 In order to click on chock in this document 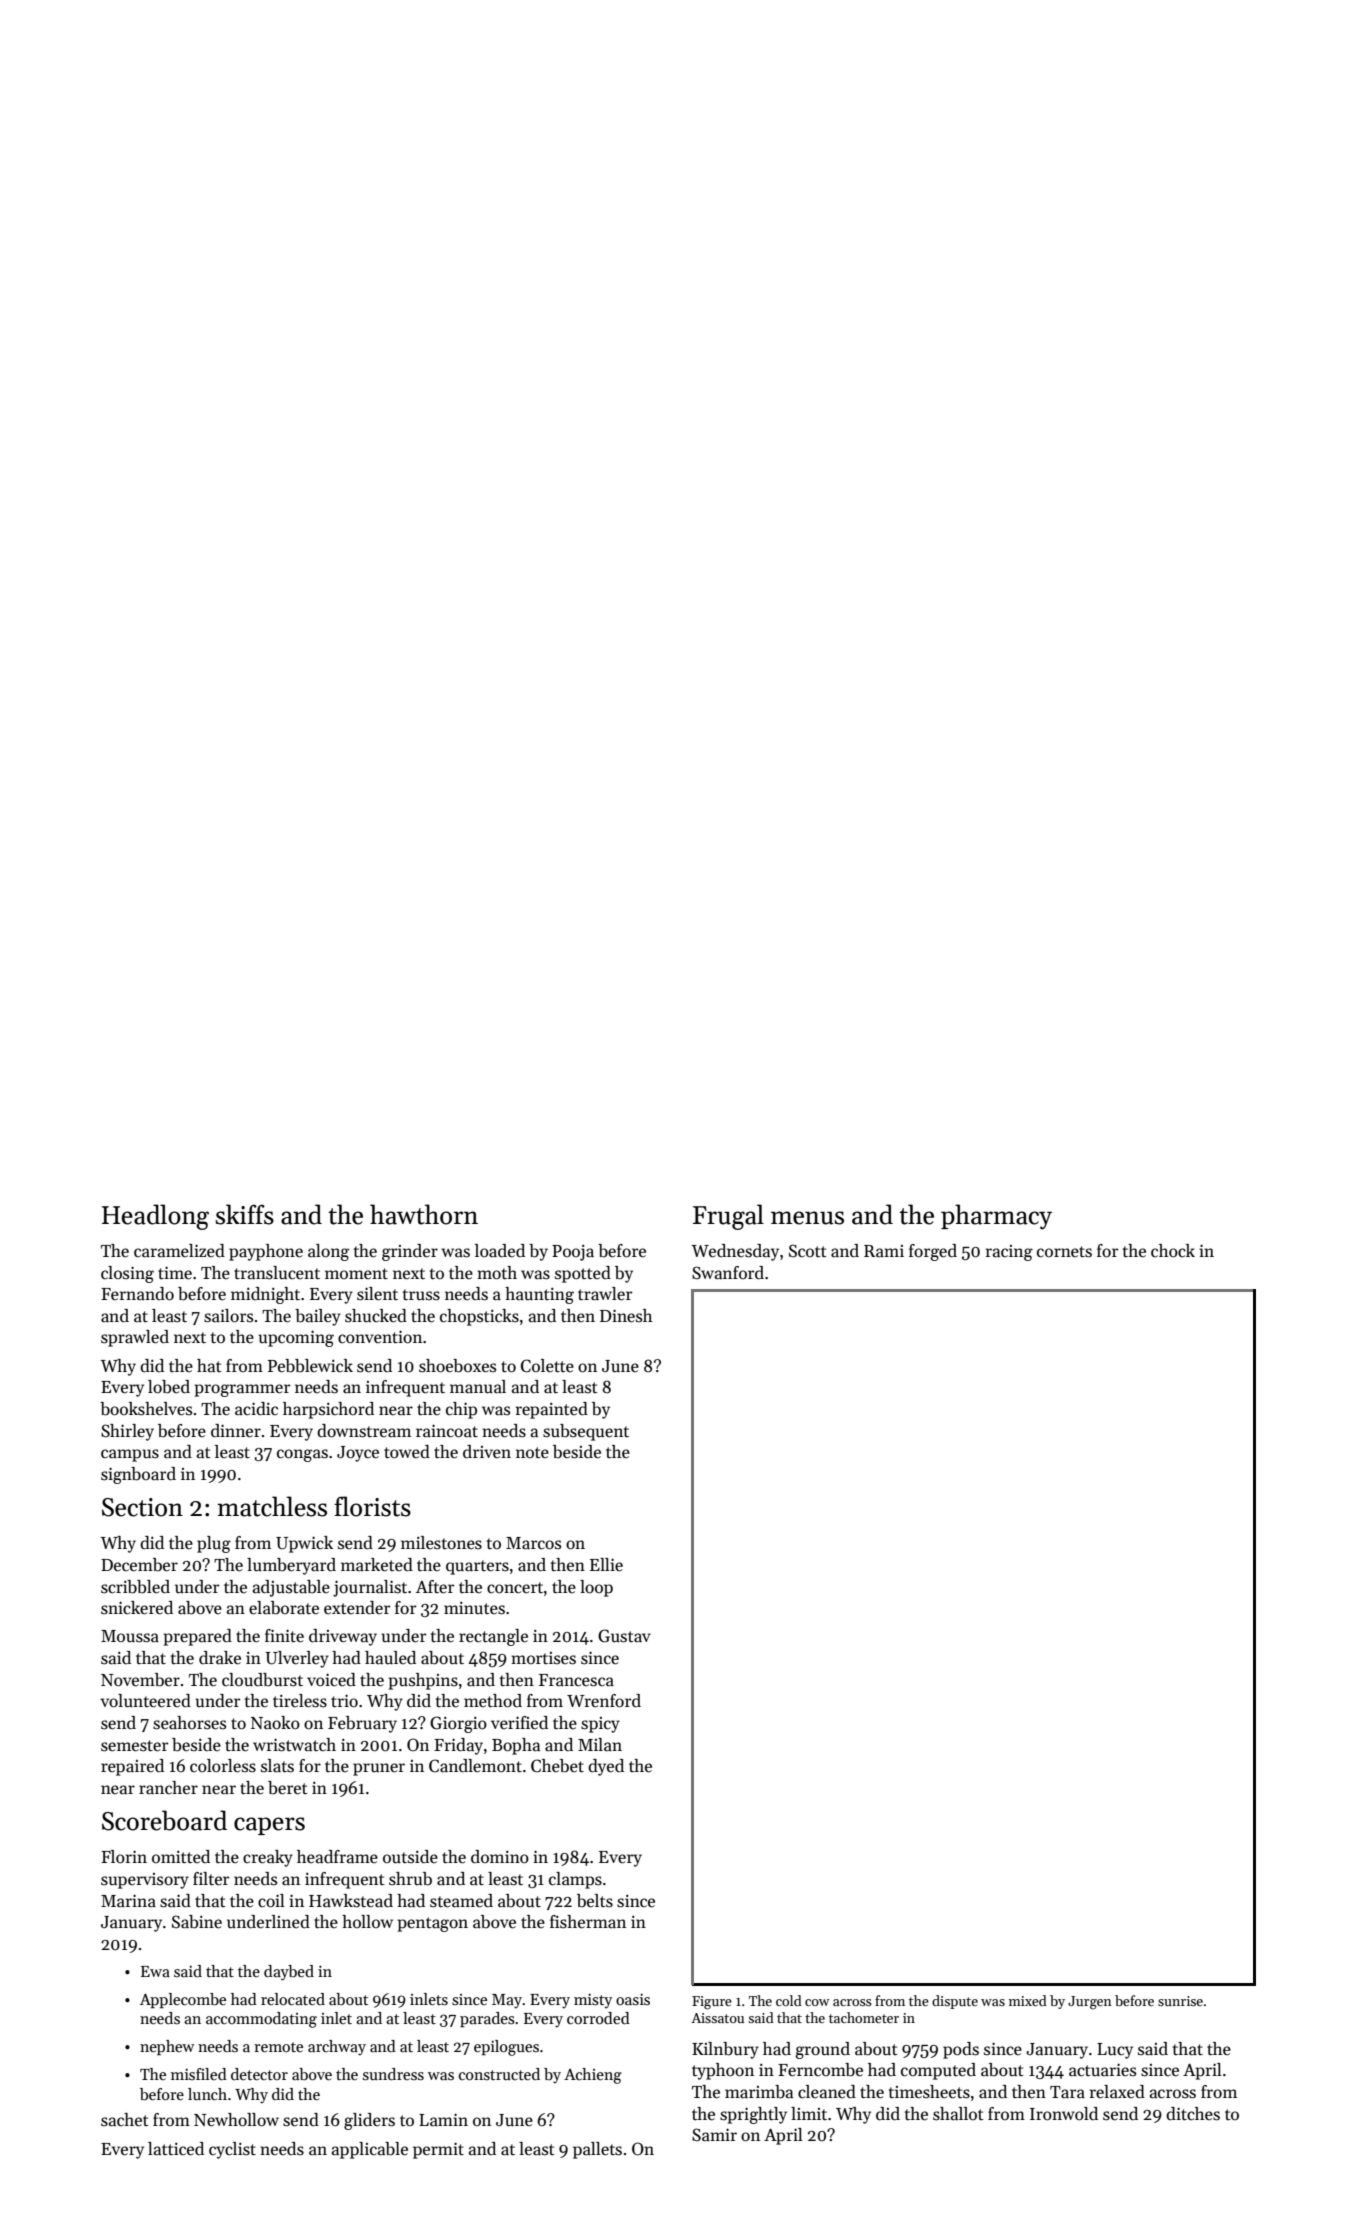, I will do `click(1173, 1251)`.
